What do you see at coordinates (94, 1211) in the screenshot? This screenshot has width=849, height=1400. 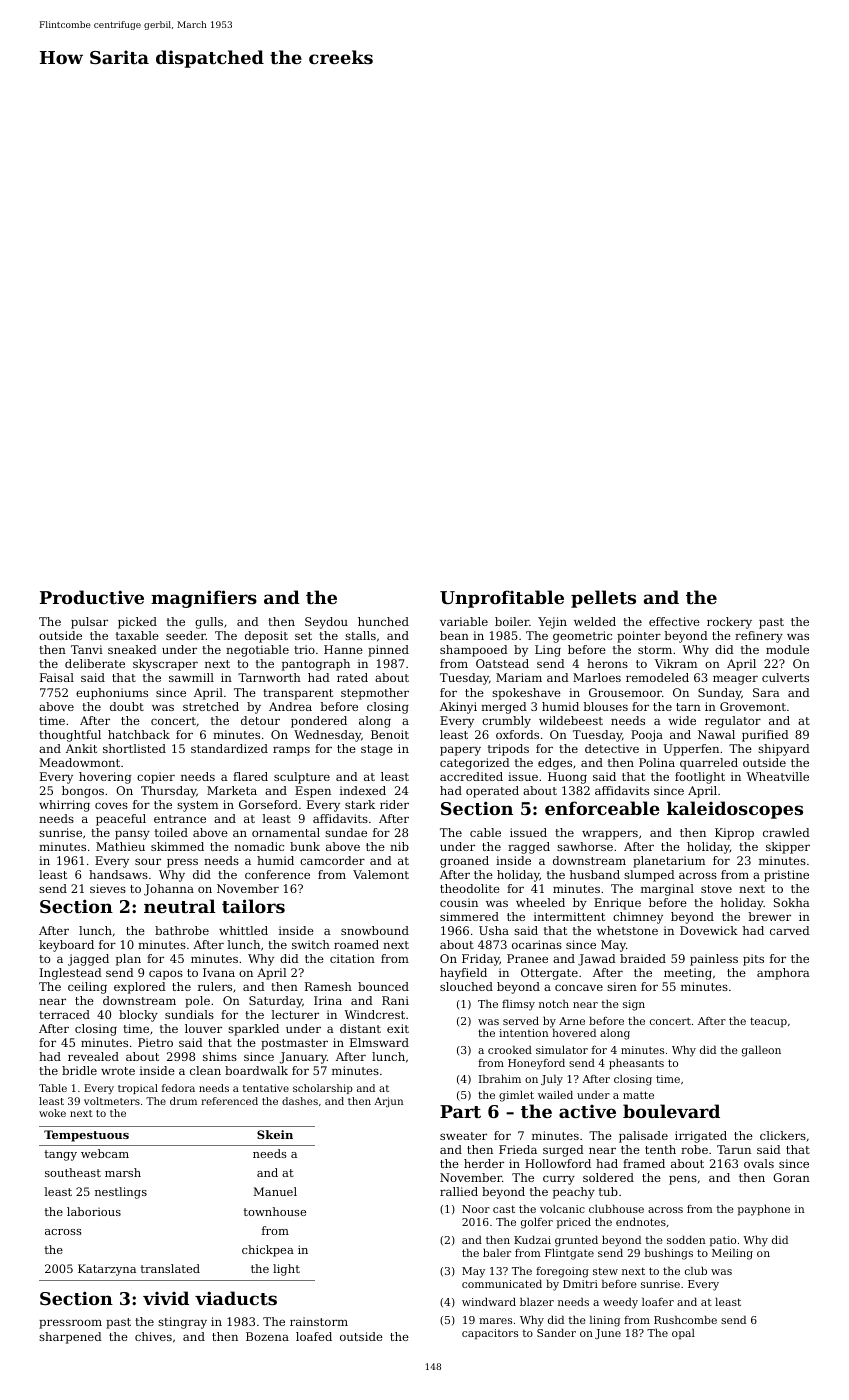 I see `laborious` at bounding box center [94, 1211].
